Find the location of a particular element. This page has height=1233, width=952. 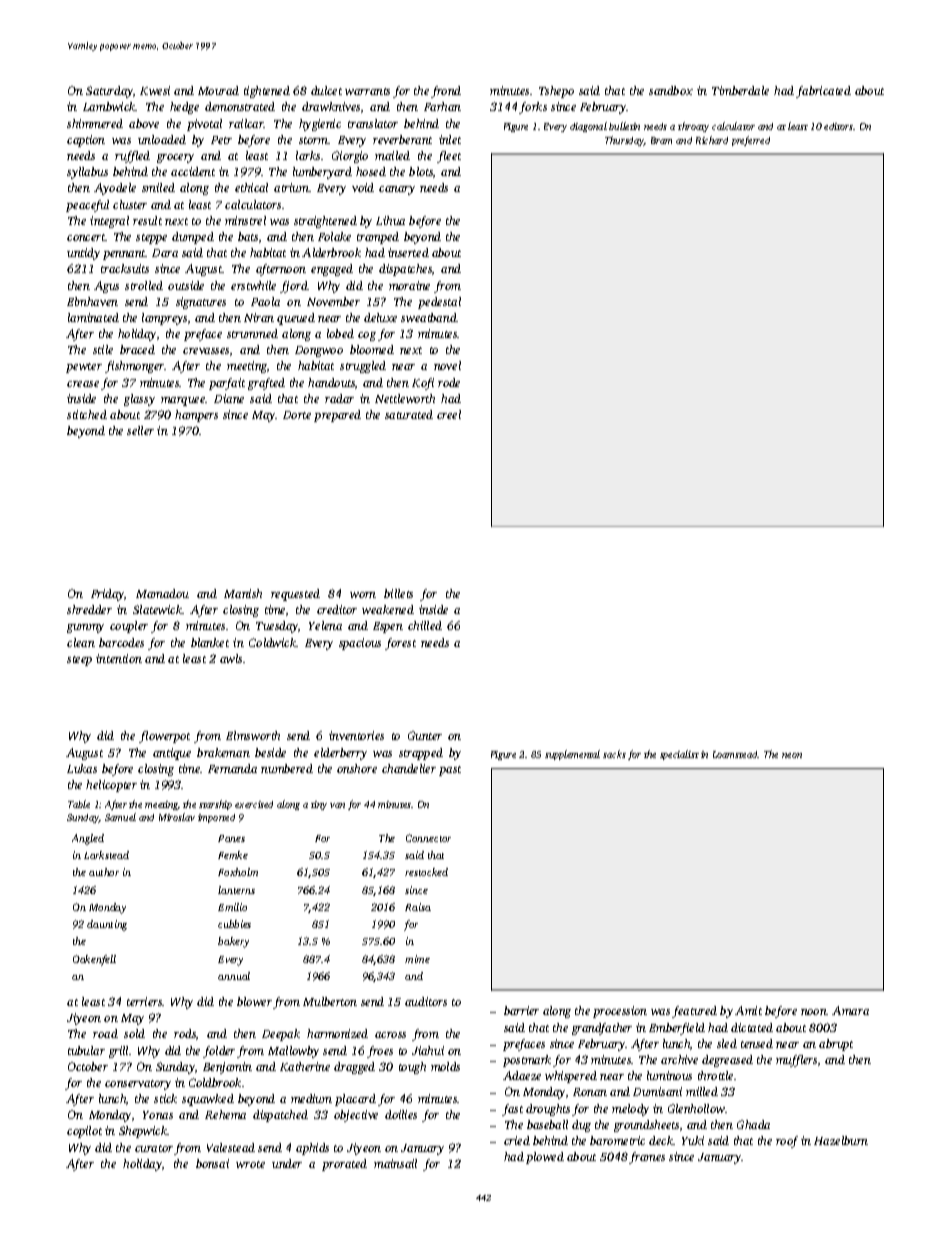

Raisa is located at coordinates (418, 907).
